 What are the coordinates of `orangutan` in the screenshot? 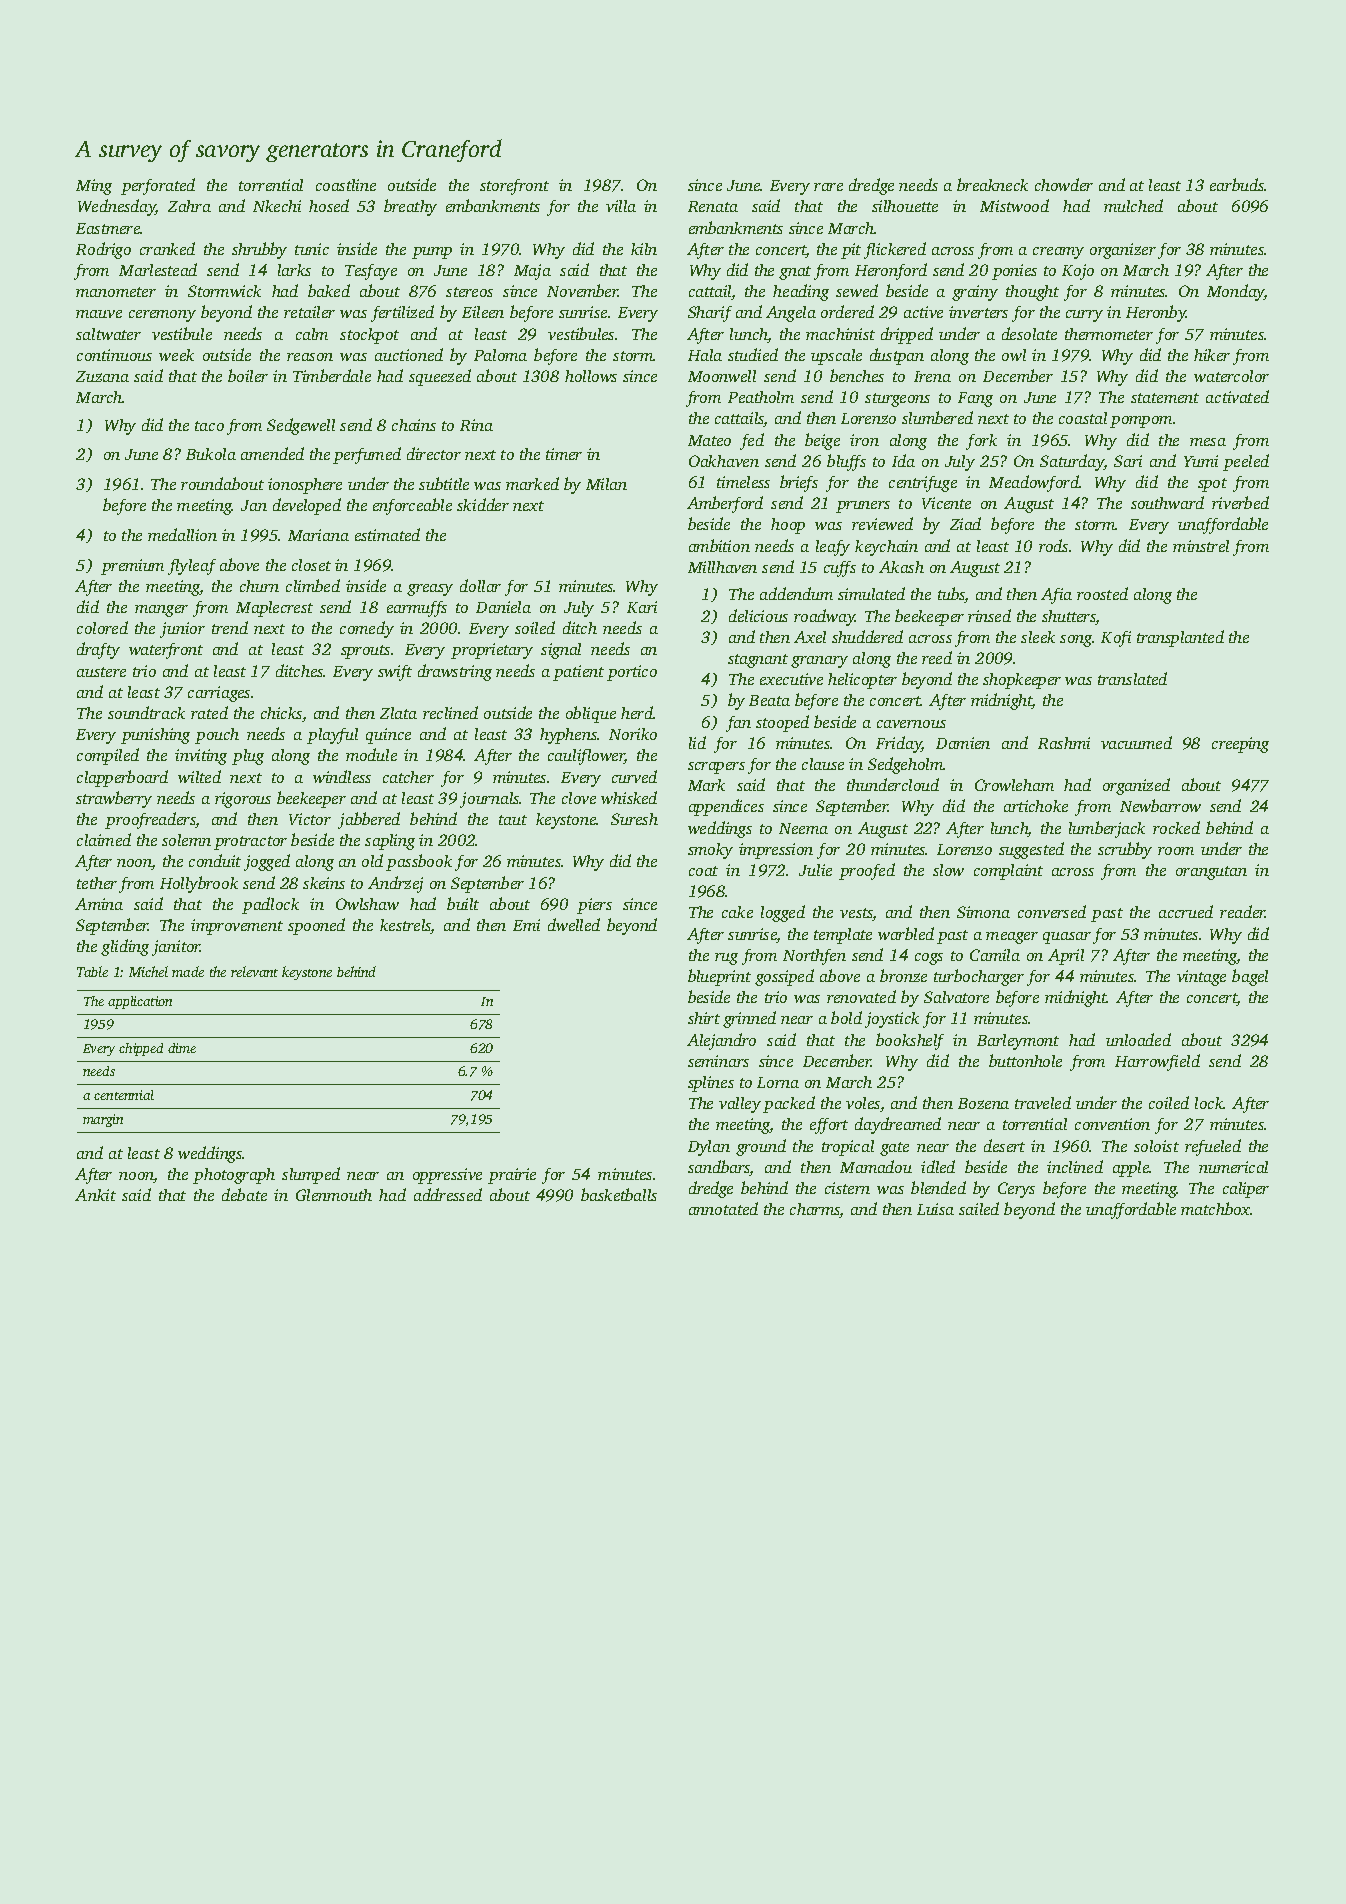 It's located at (1211, 873).
